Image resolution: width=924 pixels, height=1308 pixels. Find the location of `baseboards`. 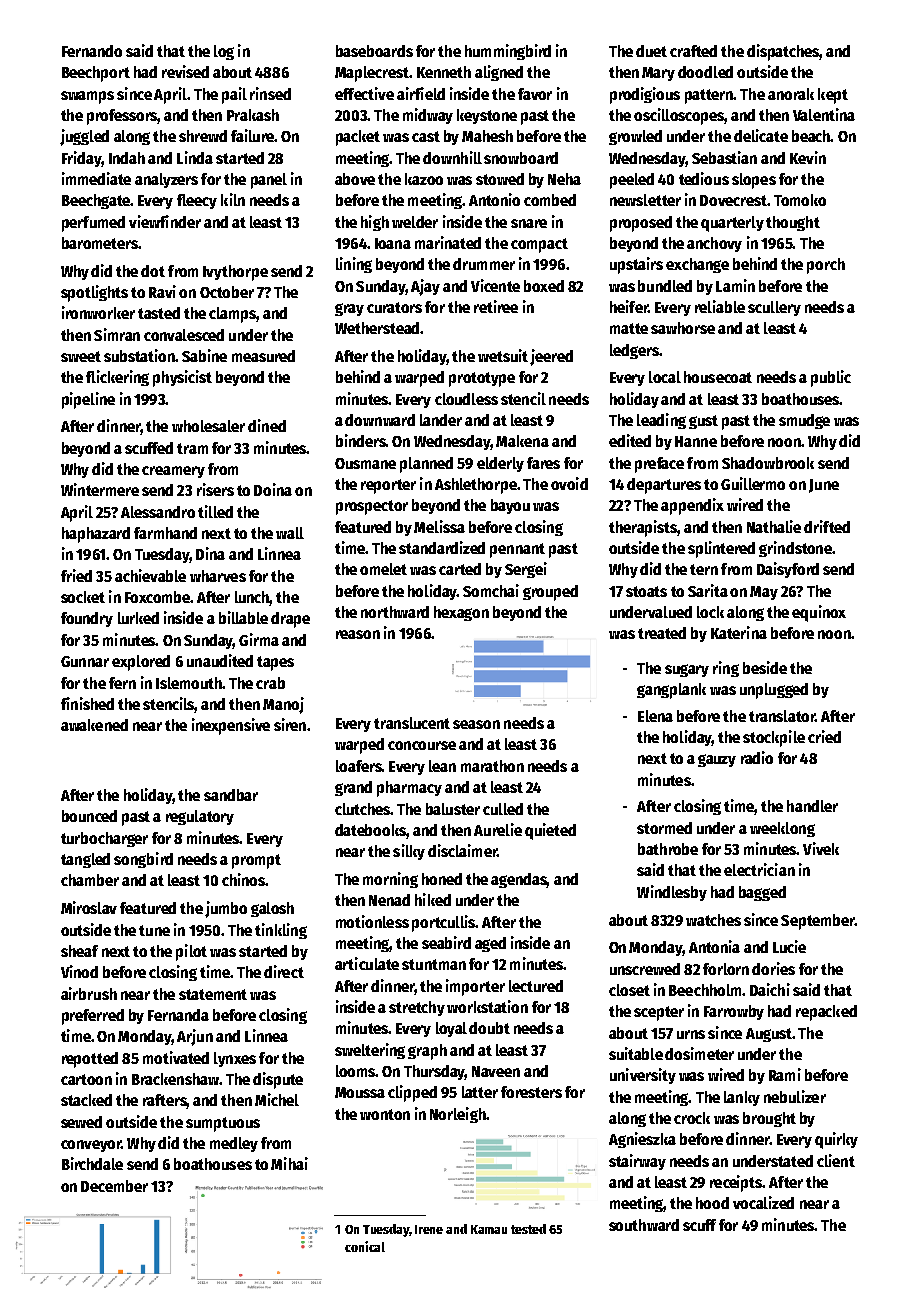

baseboards is located at coordinates (374, 51).
